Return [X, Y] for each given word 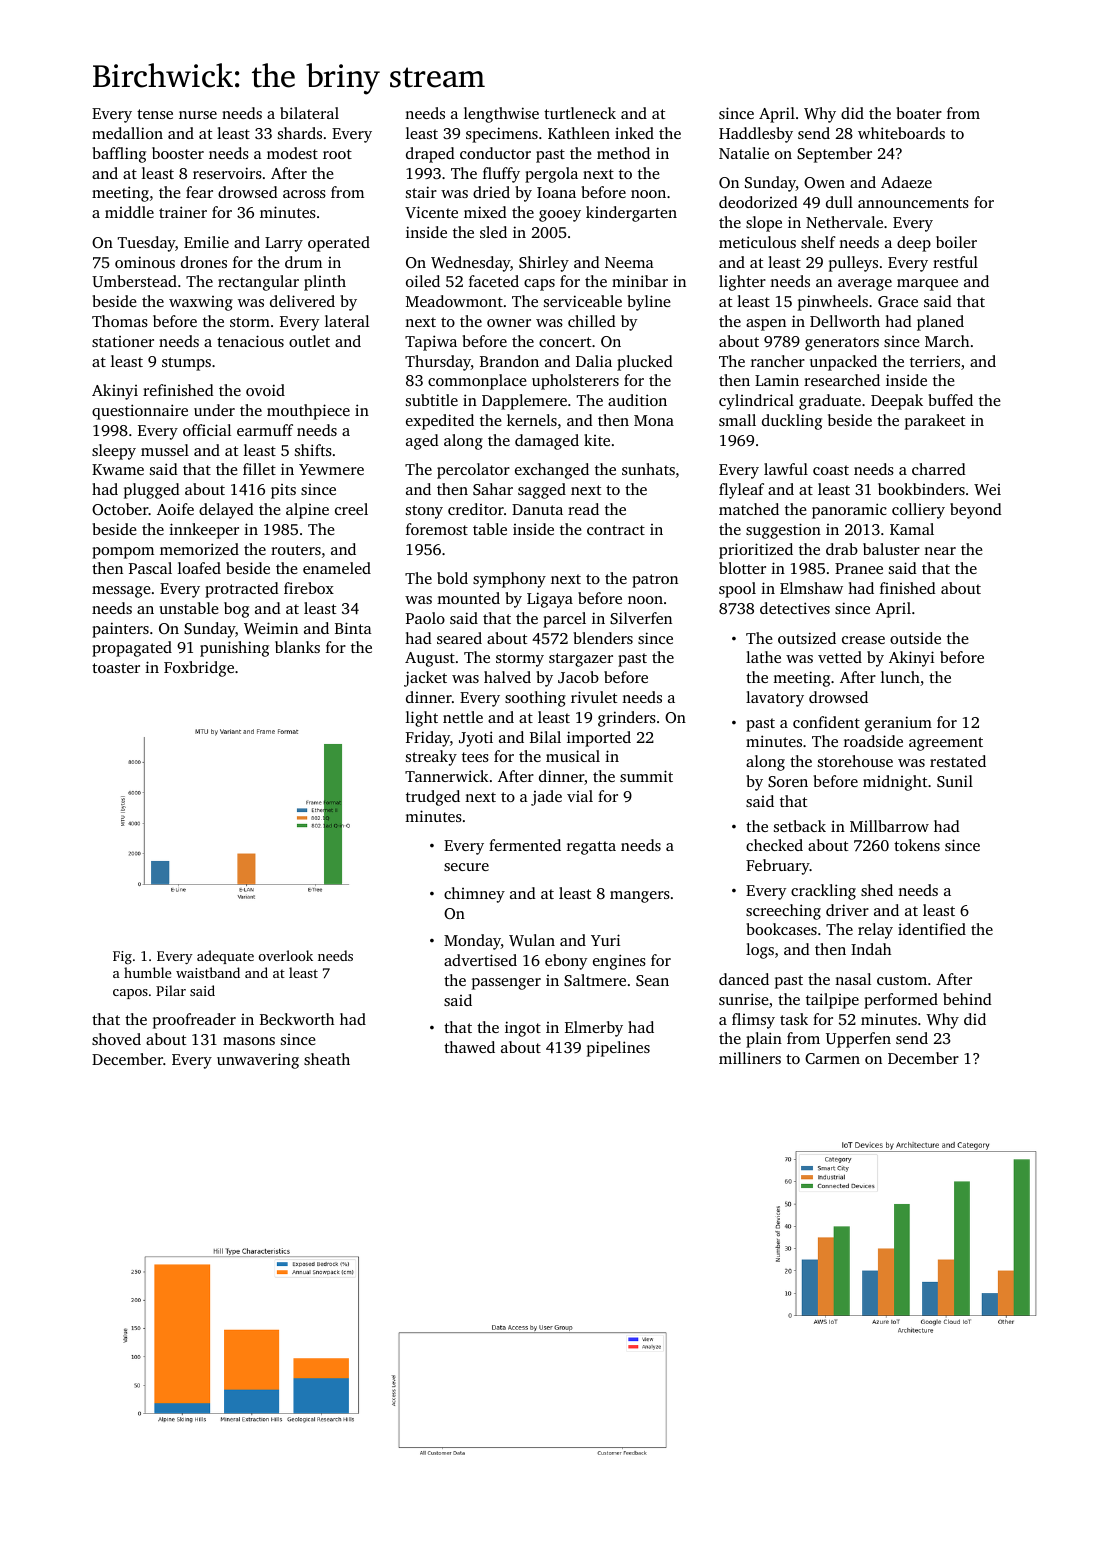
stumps [186, 364]
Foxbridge [199, 669]
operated [339, 244]
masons [249, 1041]
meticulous [757, 242]
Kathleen [579, 133]
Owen [824, 182]
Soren [788, 781]
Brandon [509, 361]
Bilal [545, 737]
